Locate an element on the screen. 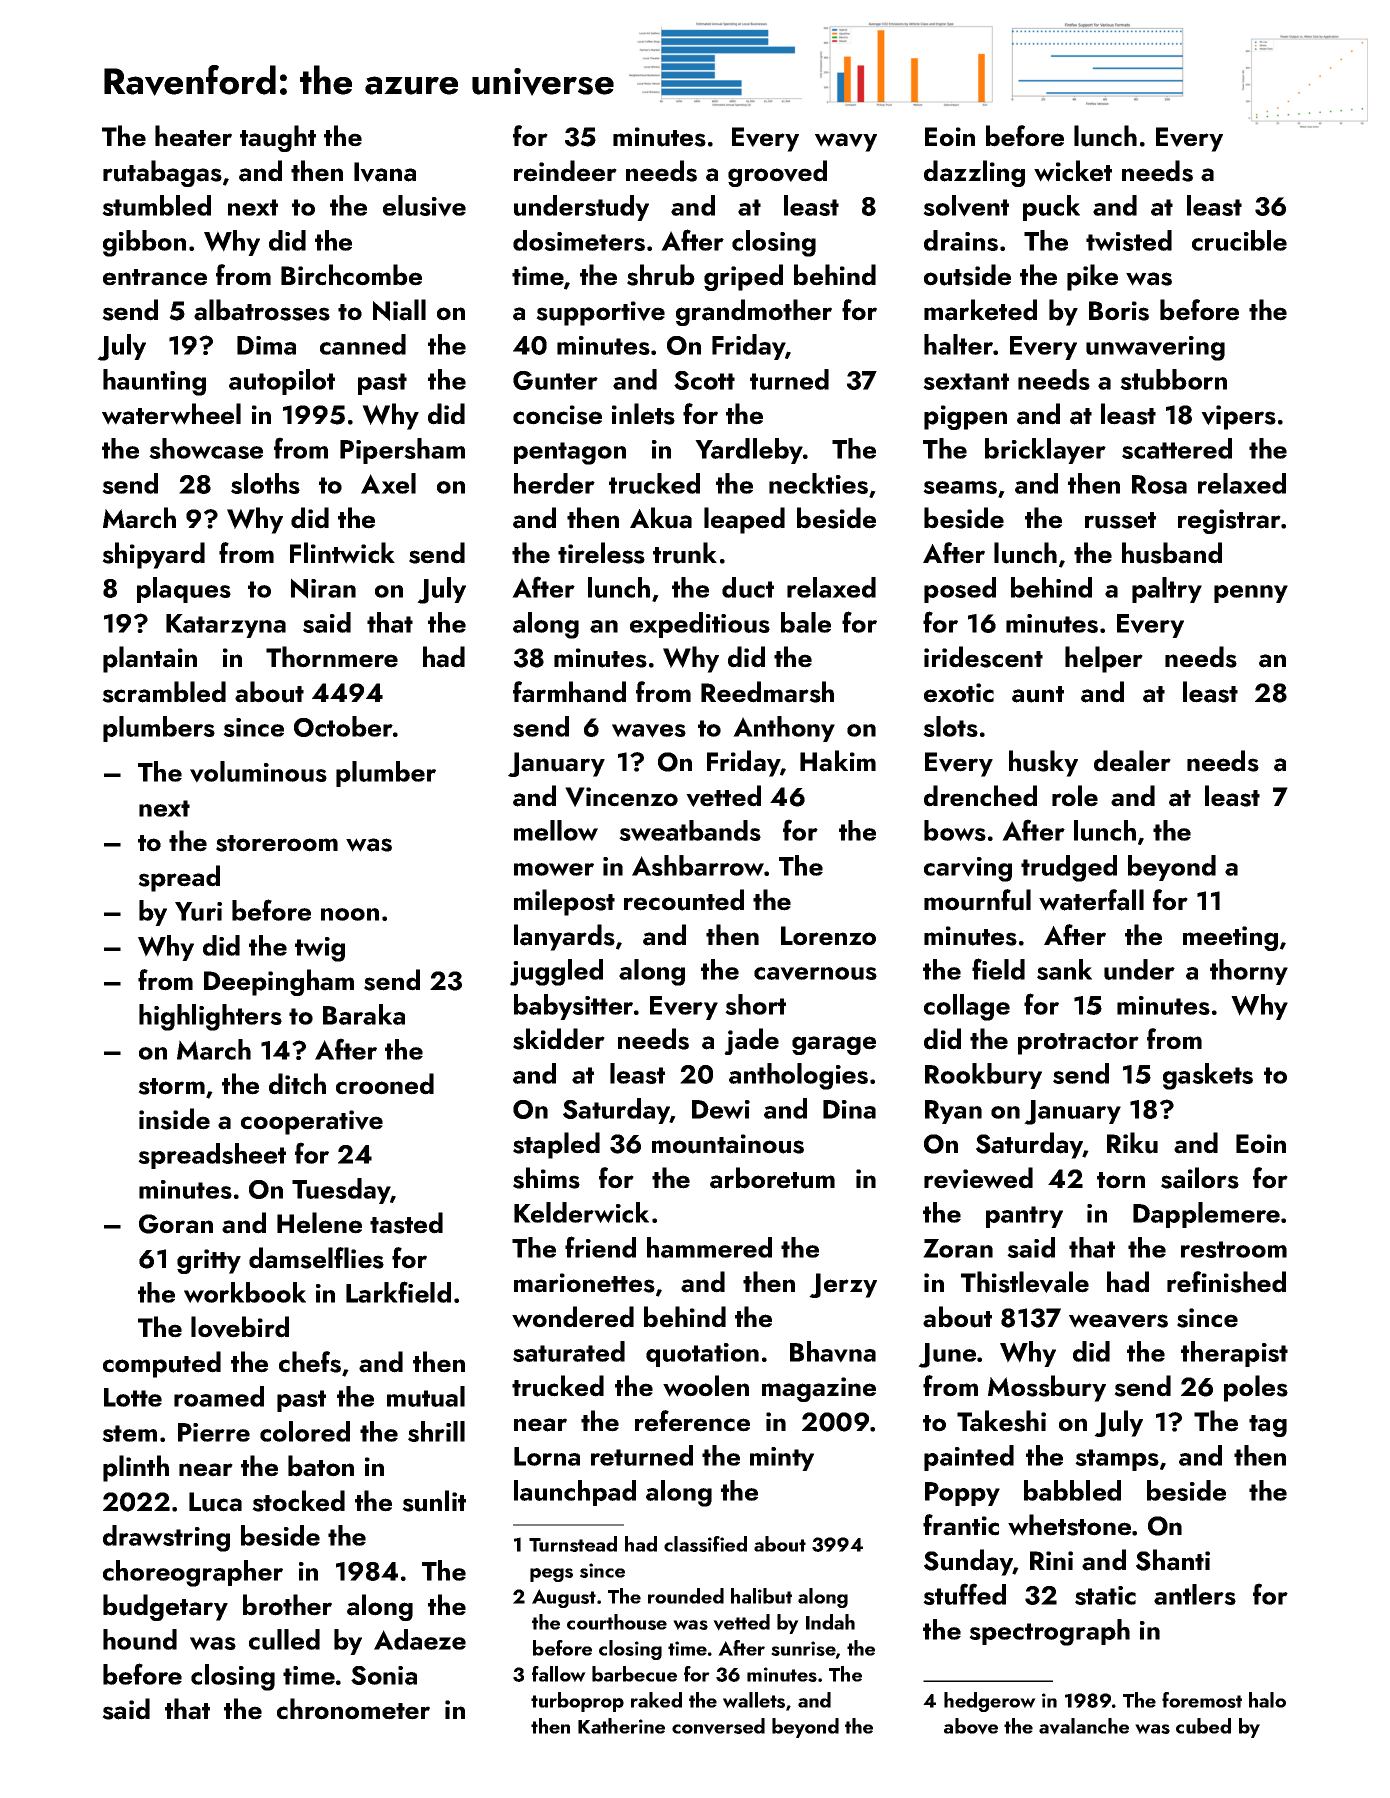 This screenshot has width=1390, height=1798. registrar is located at coordinates (1229, 521).
